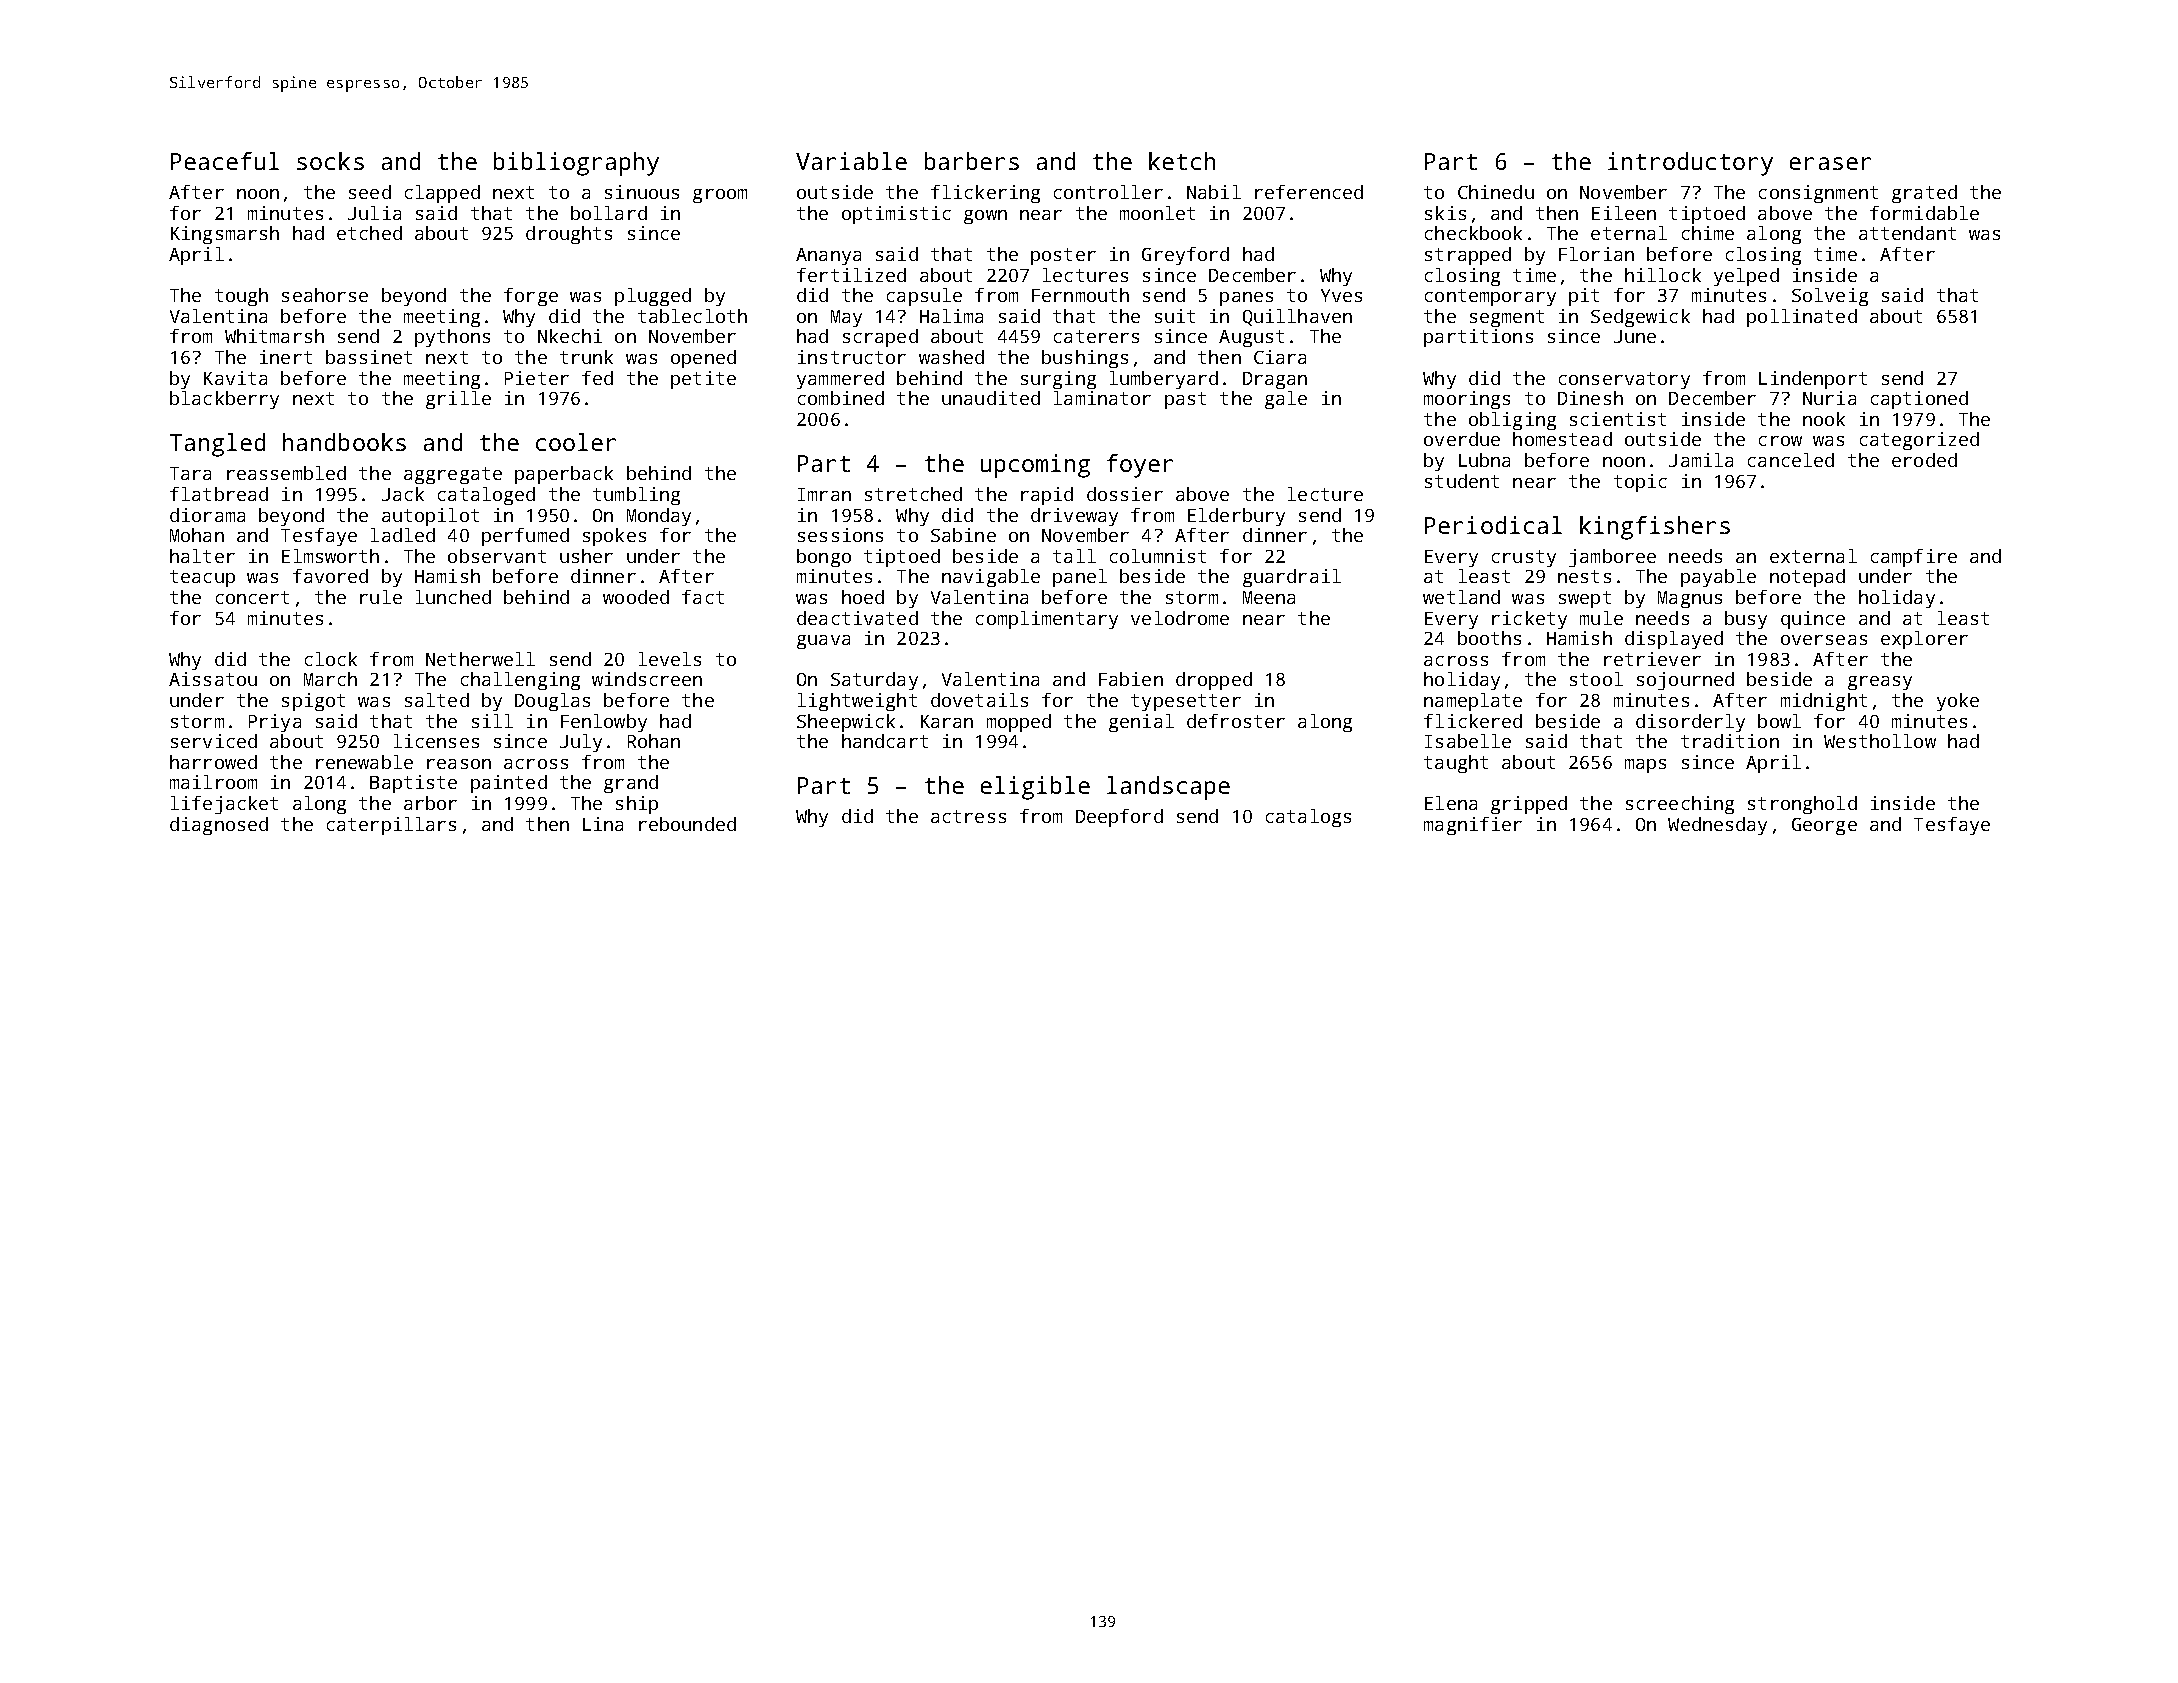 This page has width=2178, height=1683. What do you see at coordinates (1445, 213) in the page?
I see `skis` at bounding box center [1445, 213].
